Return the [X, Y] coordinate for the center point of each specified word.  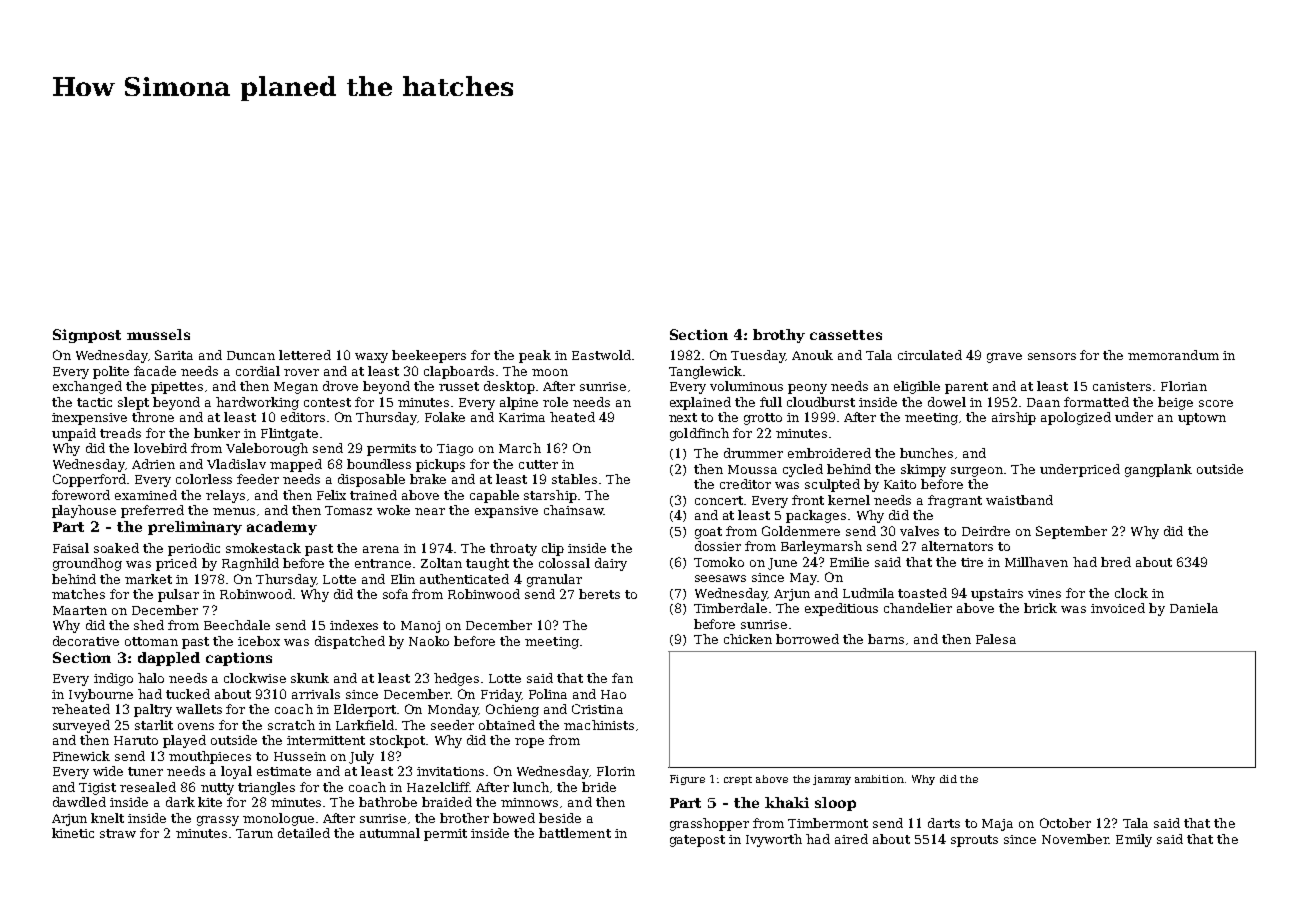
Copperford [89, 480]
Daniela [1194, 608]
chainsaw [573, 510]
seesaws [720, 578]
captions [239, 659]
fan [622, 678]
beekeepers [429, 356]
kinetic [73, 833]
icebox [259, 641]
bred [1116, 562]
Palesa [996, 639]
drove [340, 386]
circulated [930, 355]
